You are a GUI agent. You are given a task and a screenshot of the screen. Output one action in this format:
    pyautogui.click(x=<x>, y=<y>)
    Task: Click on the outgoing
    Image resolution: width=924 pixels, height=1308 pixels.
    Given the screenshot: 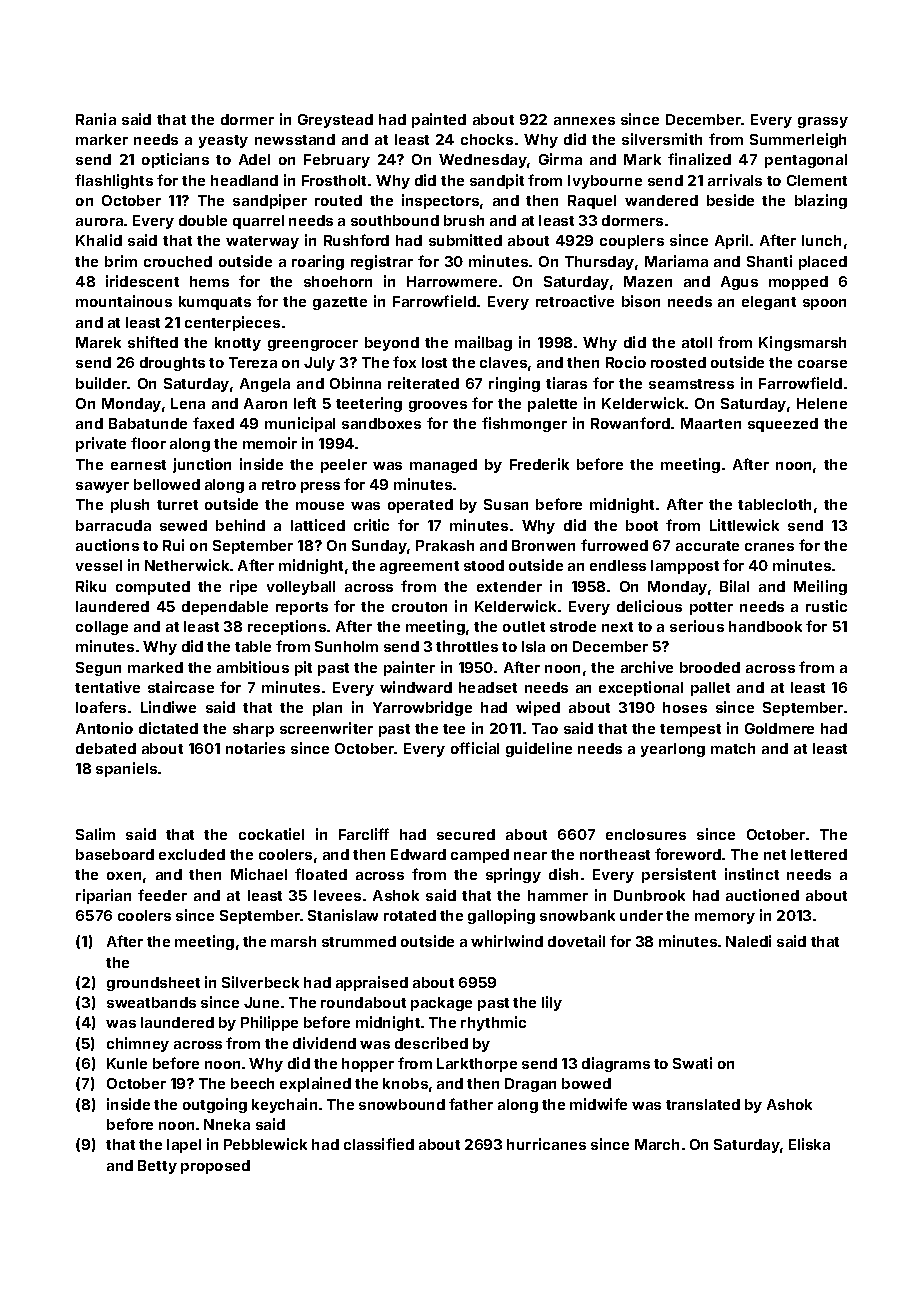 What is the action you would take?
    pyautogui.click(x=215, y=1105)
